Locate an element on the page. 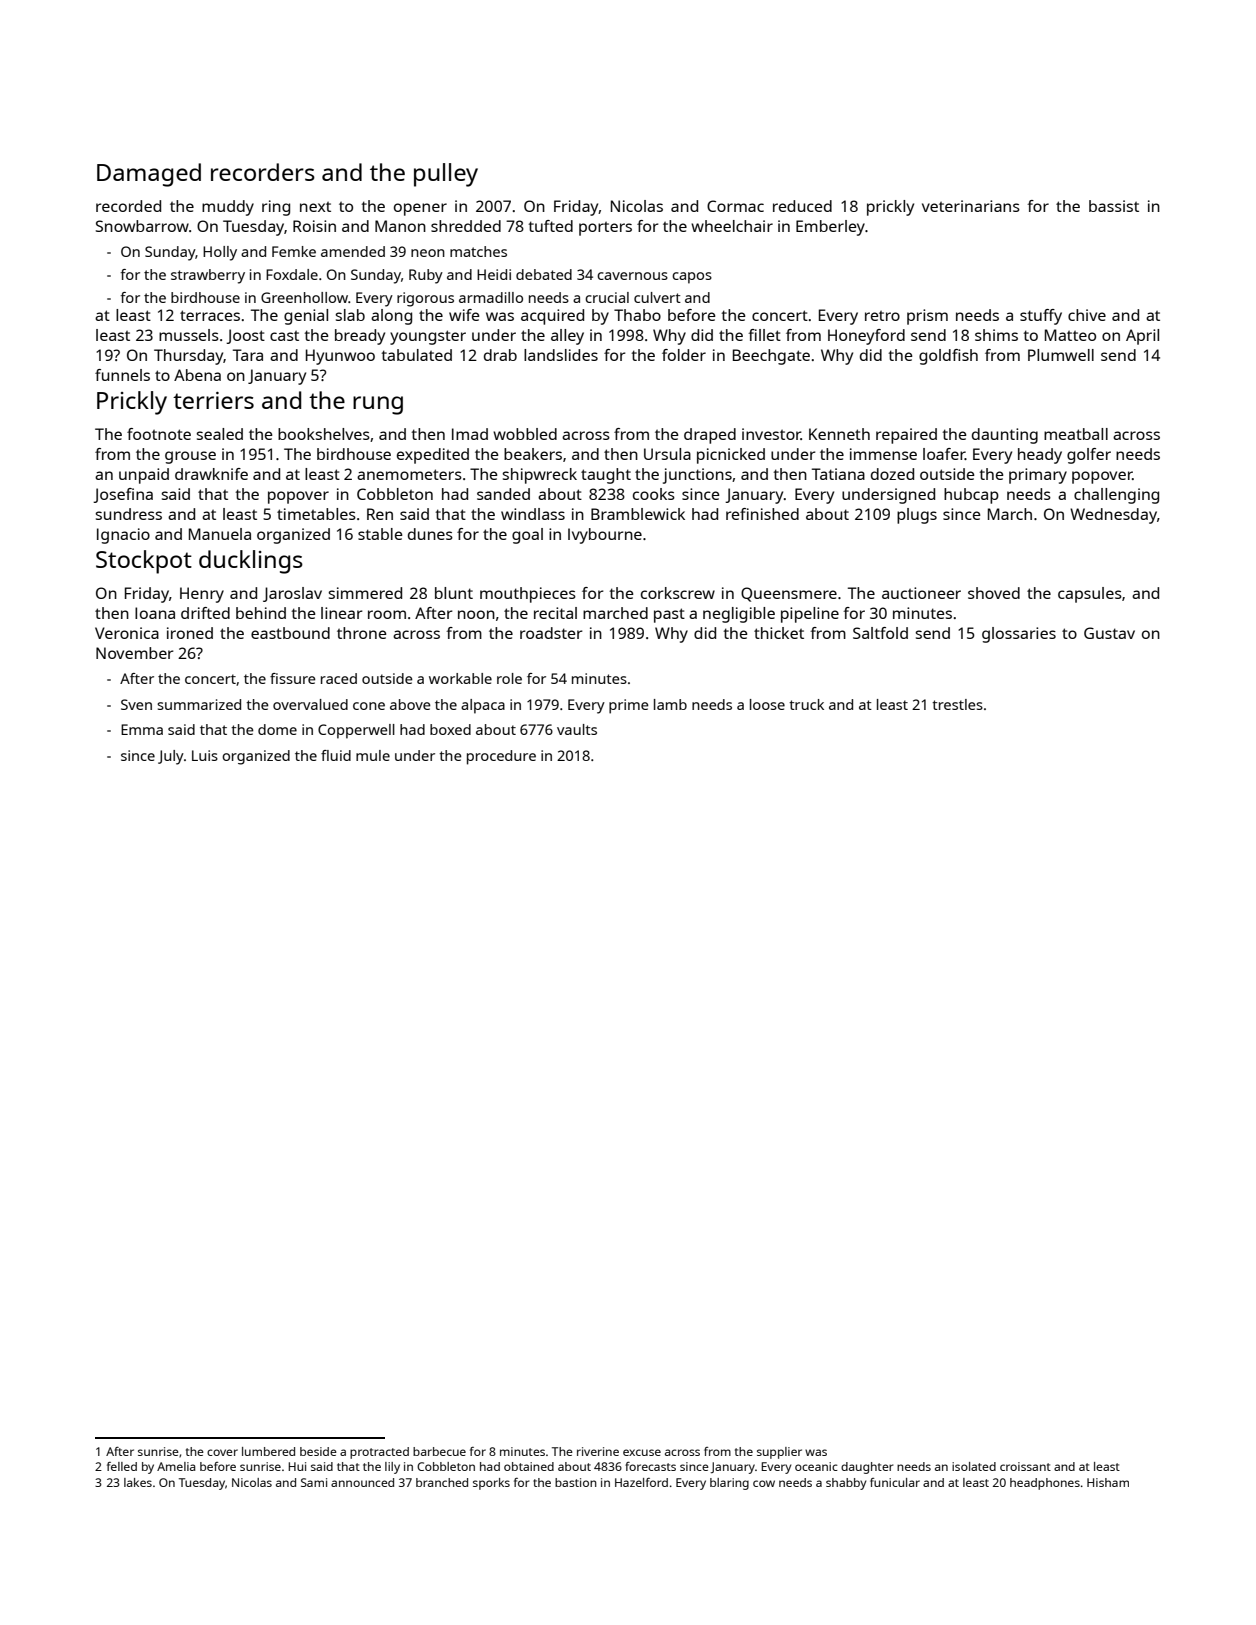 Image resolution: width=1256 pixels, height=1625 pixels. Thabo is located at coordinates (637, 315).
